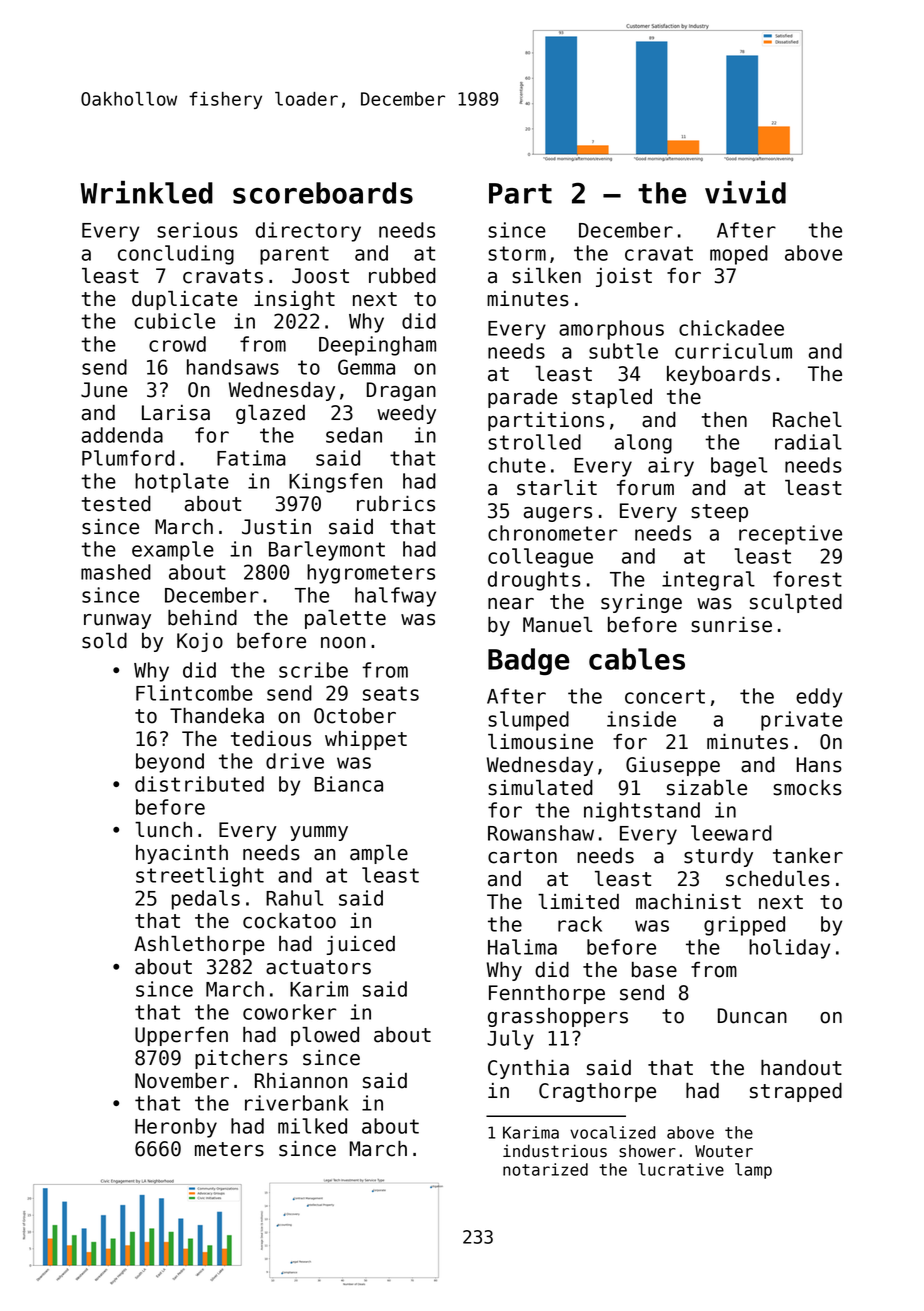 The image size is (924, 1311). I want to click on subtle, so click(623, 351).
